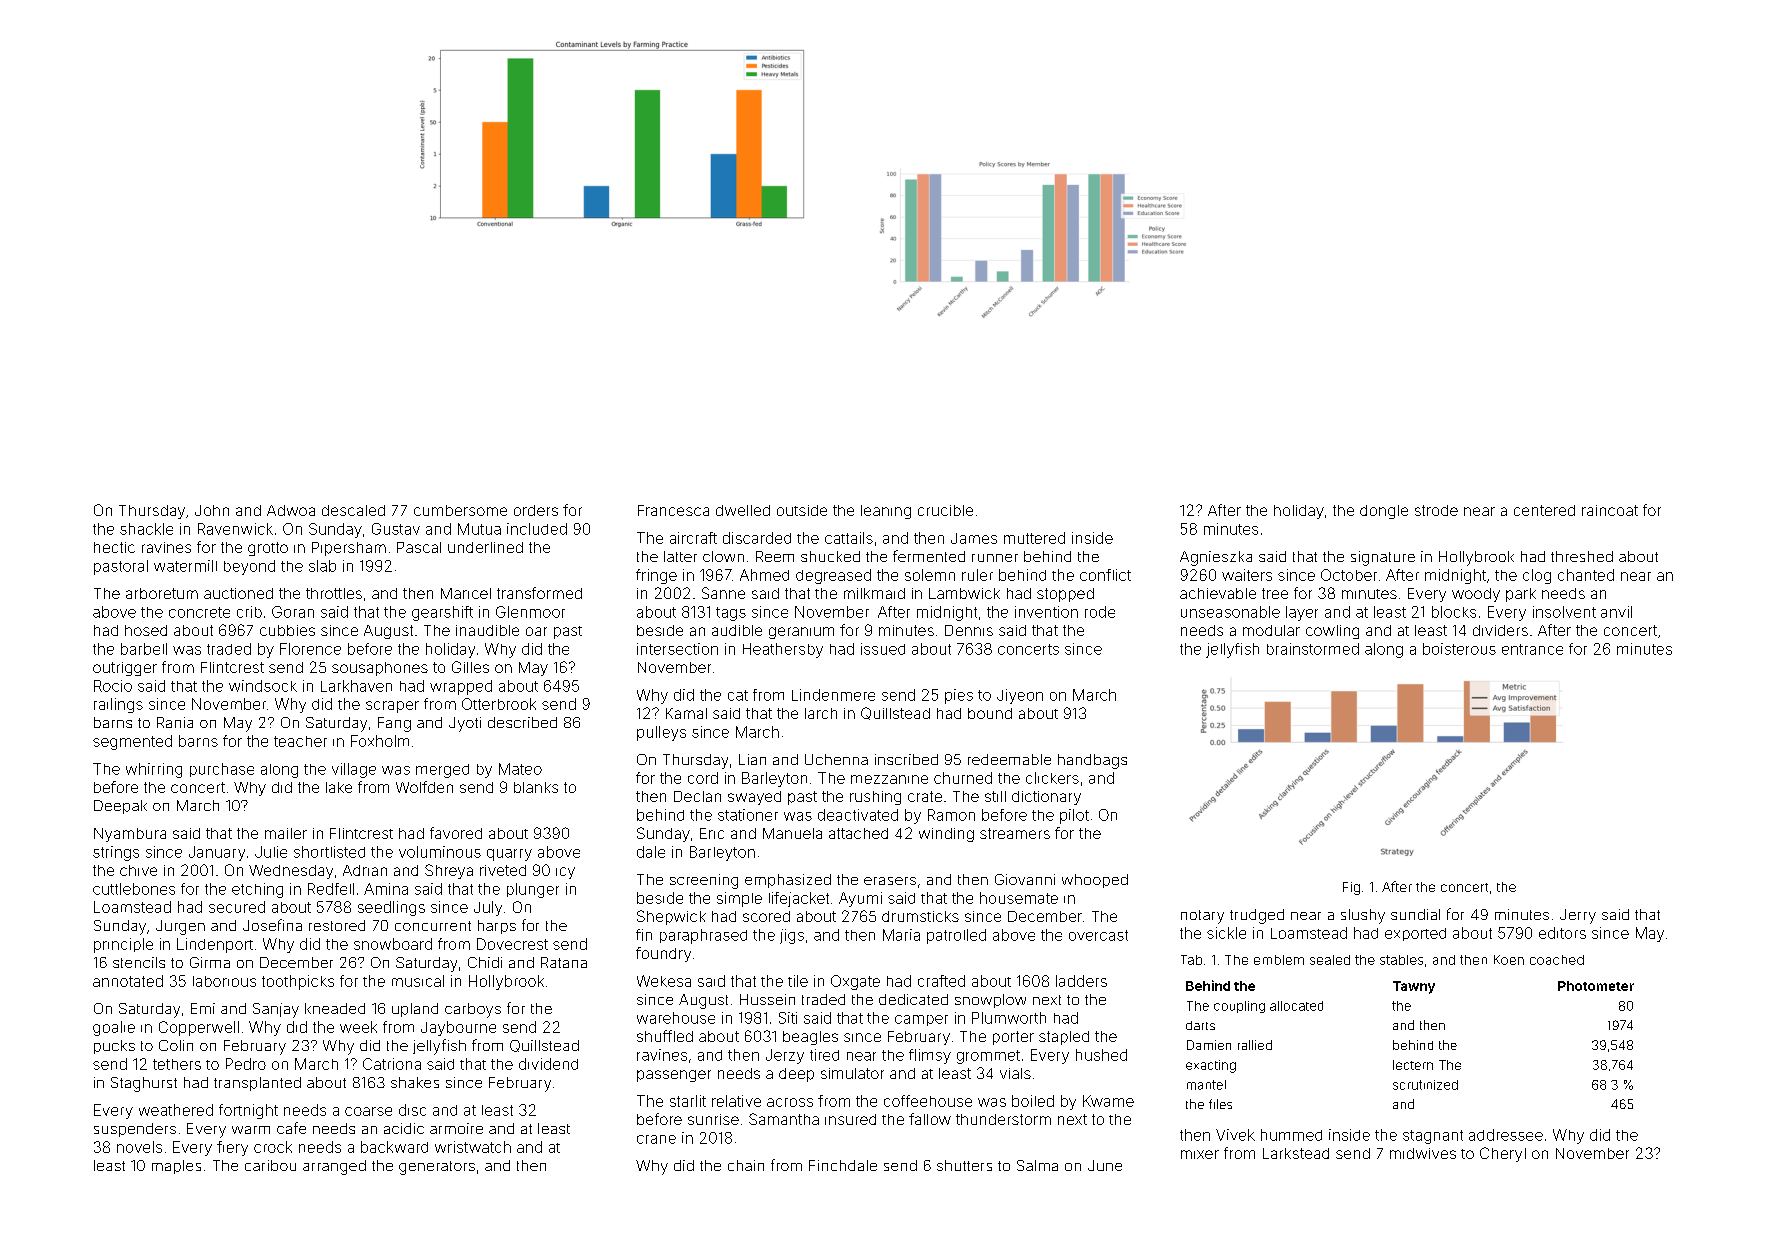  I want to click on chain, so click(746, 1165).
